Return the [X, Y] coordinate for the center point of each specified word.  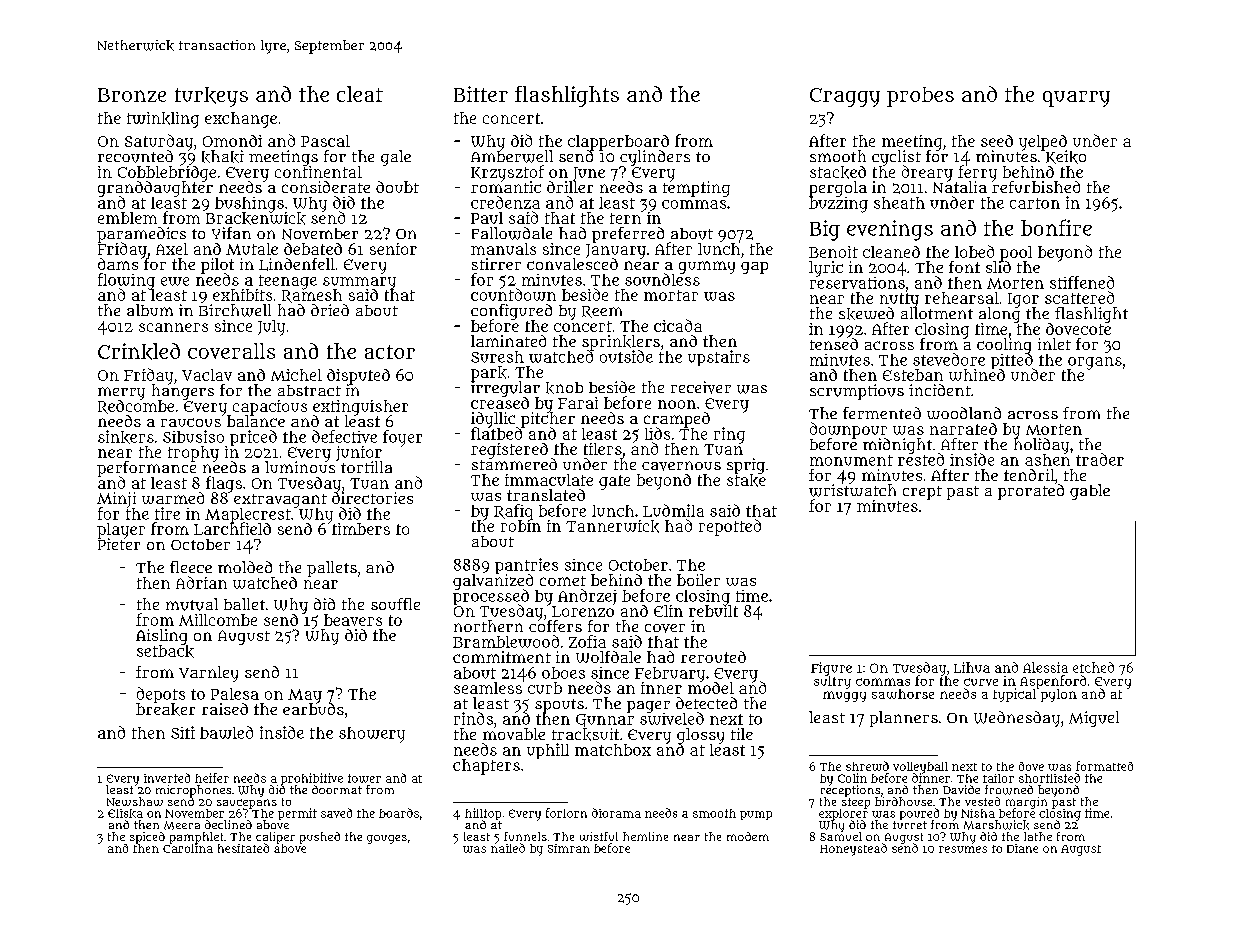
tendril [1029, 475]
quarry [1076, 99]
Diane [1022, 848]
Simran [569, 848]
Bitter [481, 94]
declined [228, 824]
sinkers [126, 437]
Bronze [132, 95]
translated [546, 495]
